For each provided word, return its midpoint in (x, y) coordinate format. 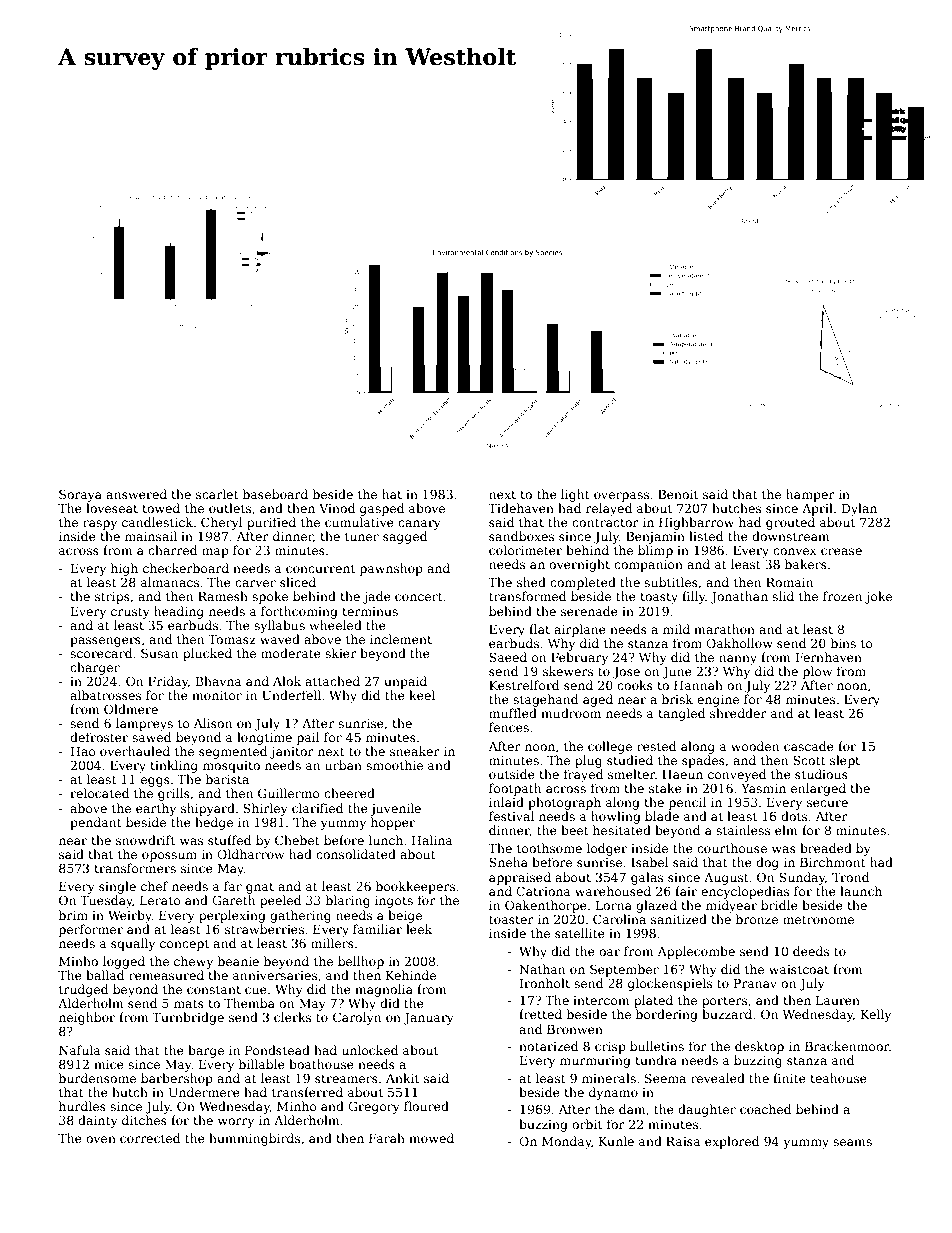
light (575, 495)
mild (676, 629)
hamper (810, 495)
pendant (96, 823)
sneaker (415, 751)
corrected (150, 1138)
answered (136, 494)
